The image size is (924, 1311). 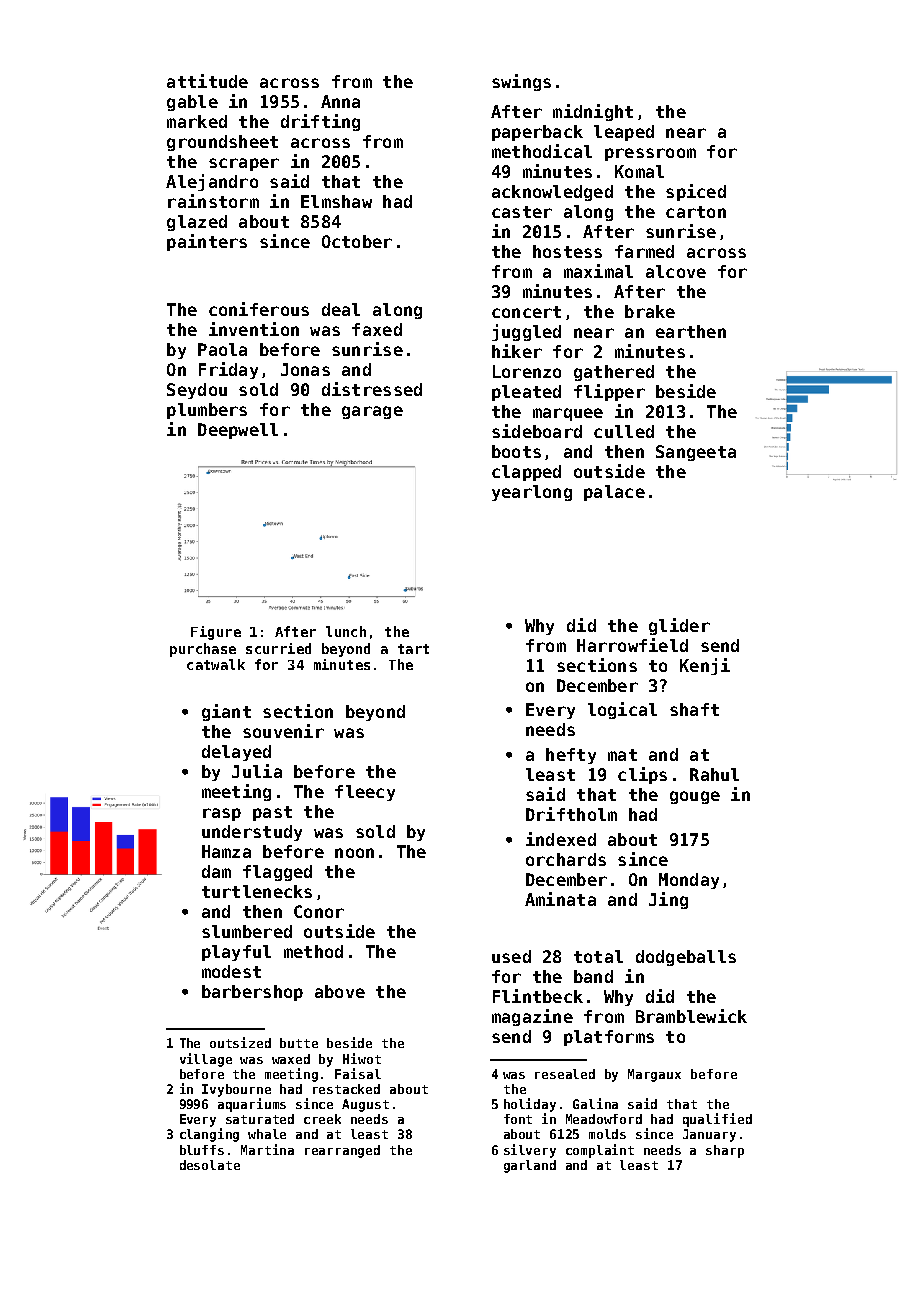 What do you see at coordinates (346, 631) in the document?
I see `lunch` at bounding box center [346, 631].
